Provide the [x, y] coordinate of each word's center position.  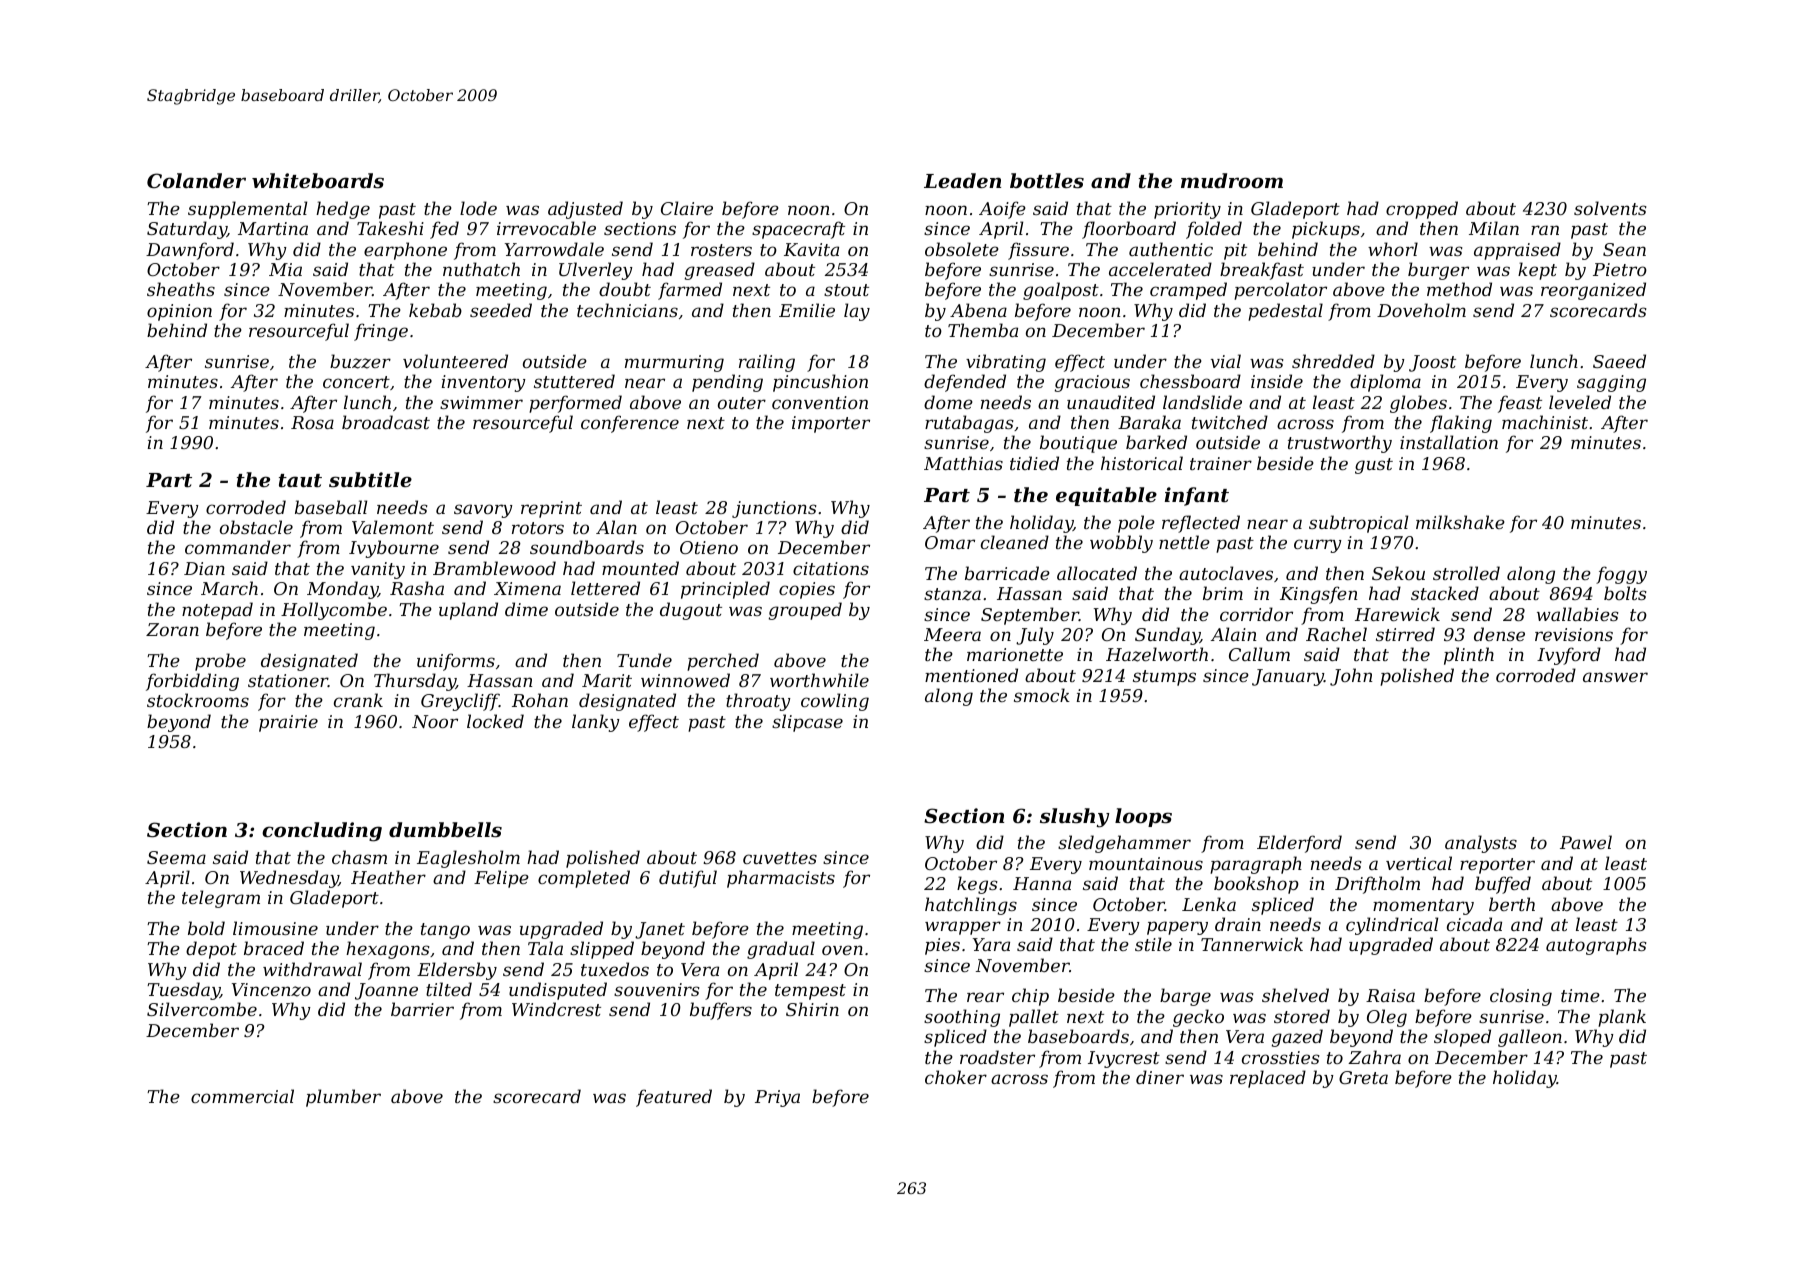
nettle [1184, 542]
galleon [1530, 1038]
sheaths [181, 289]
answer [1615, 677]
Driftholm [1377, 885]
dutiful [688, 879]
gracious [1092, 383]
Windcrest [556, 1009]
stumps [1164, 678]
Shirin [812, 1009]
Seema [176, 857]
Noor [435, 721]
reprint [551, 509]
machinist [1545, 422]
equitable [1106, 496]
